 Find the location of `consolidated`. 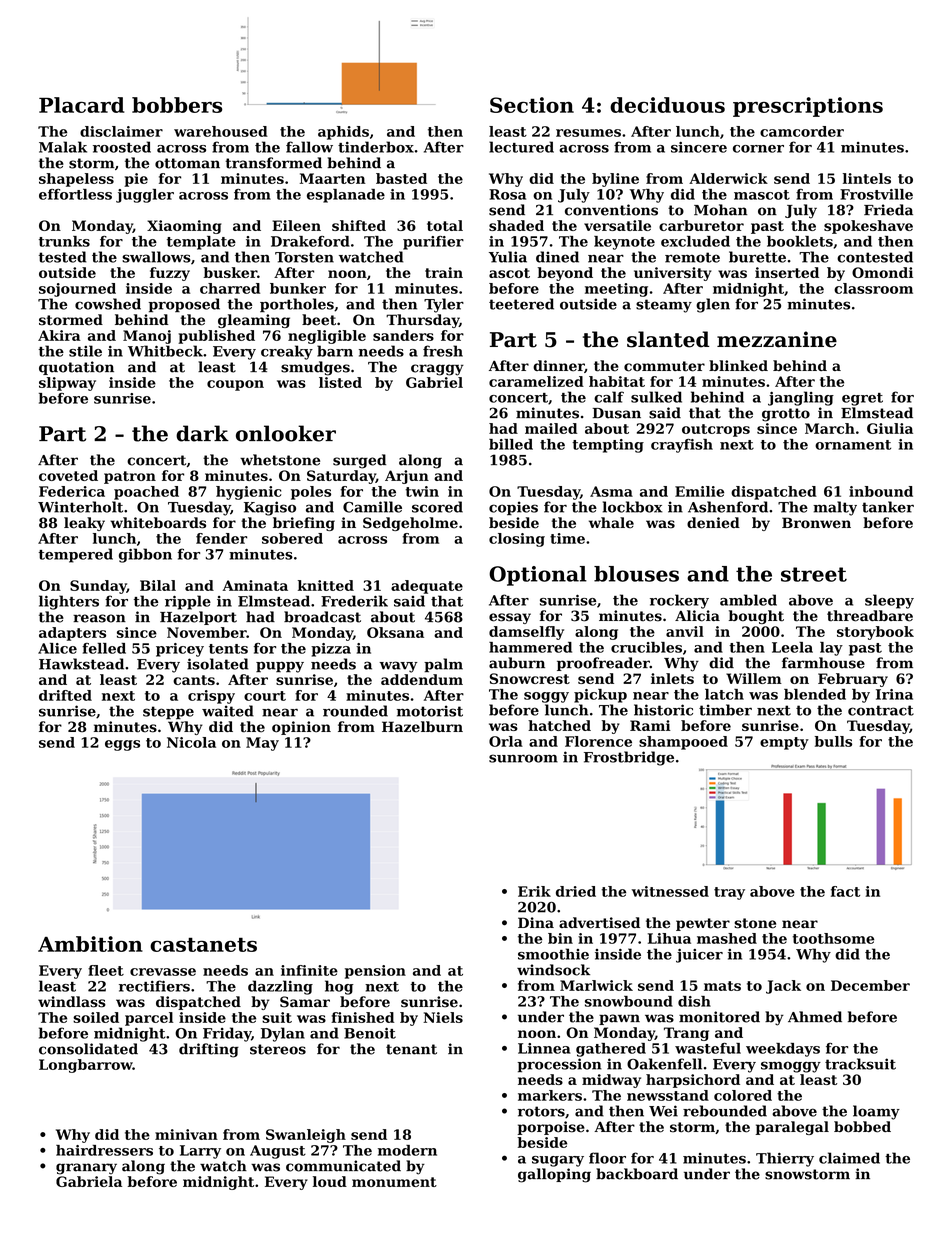

consolidated is located at coordinates (88, 1049).
